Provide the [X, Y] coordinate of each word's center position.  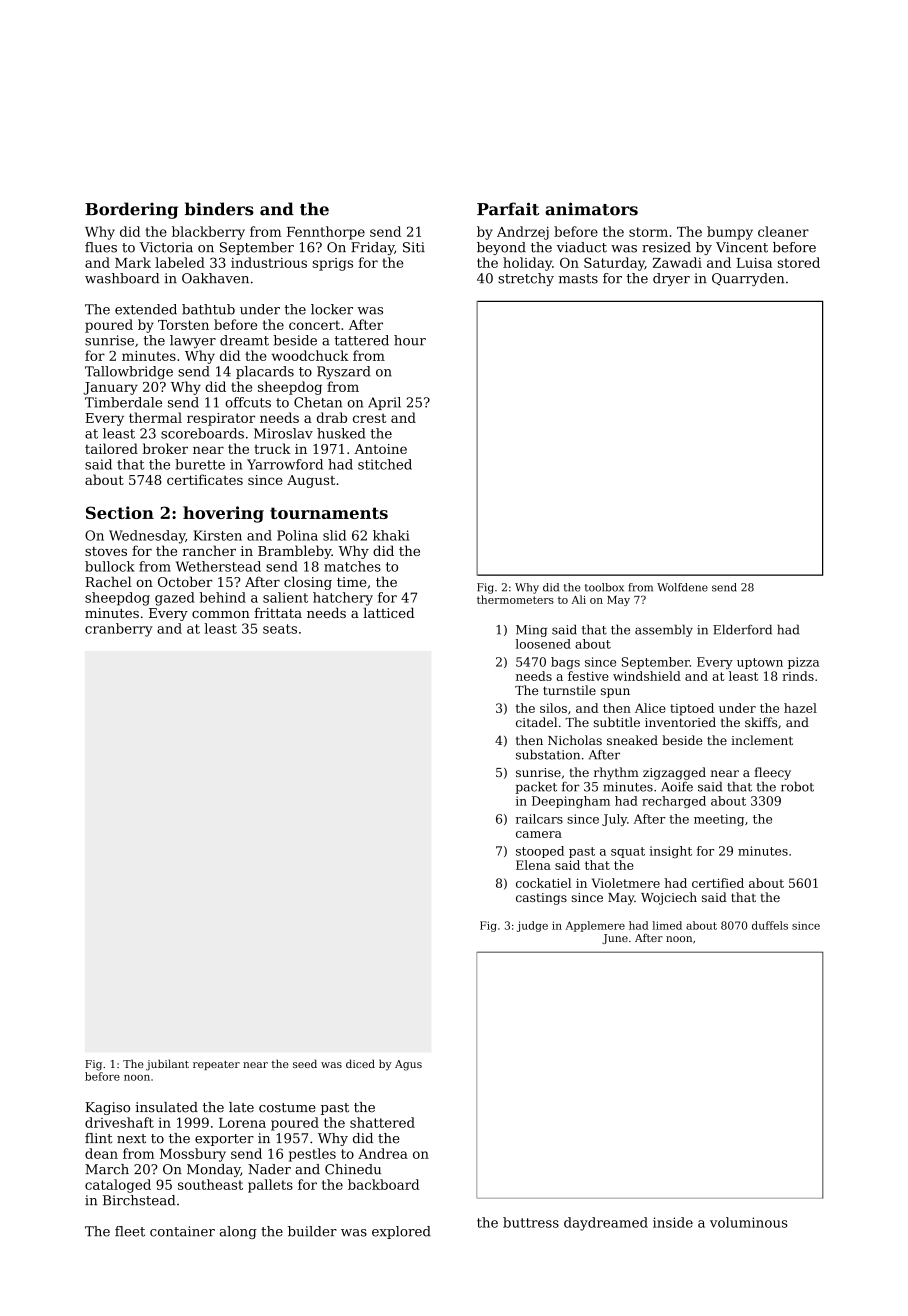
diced [360, 1063]
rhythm [616, 773]
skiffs [761, 722]
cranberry [119, 630]
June [615, 939]
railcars [539, 819]
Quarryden [748, 279]
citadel [536, 722]
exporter [224, 1140]
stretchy [526, 279]
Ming [531, 631]
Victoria [166, 247]
